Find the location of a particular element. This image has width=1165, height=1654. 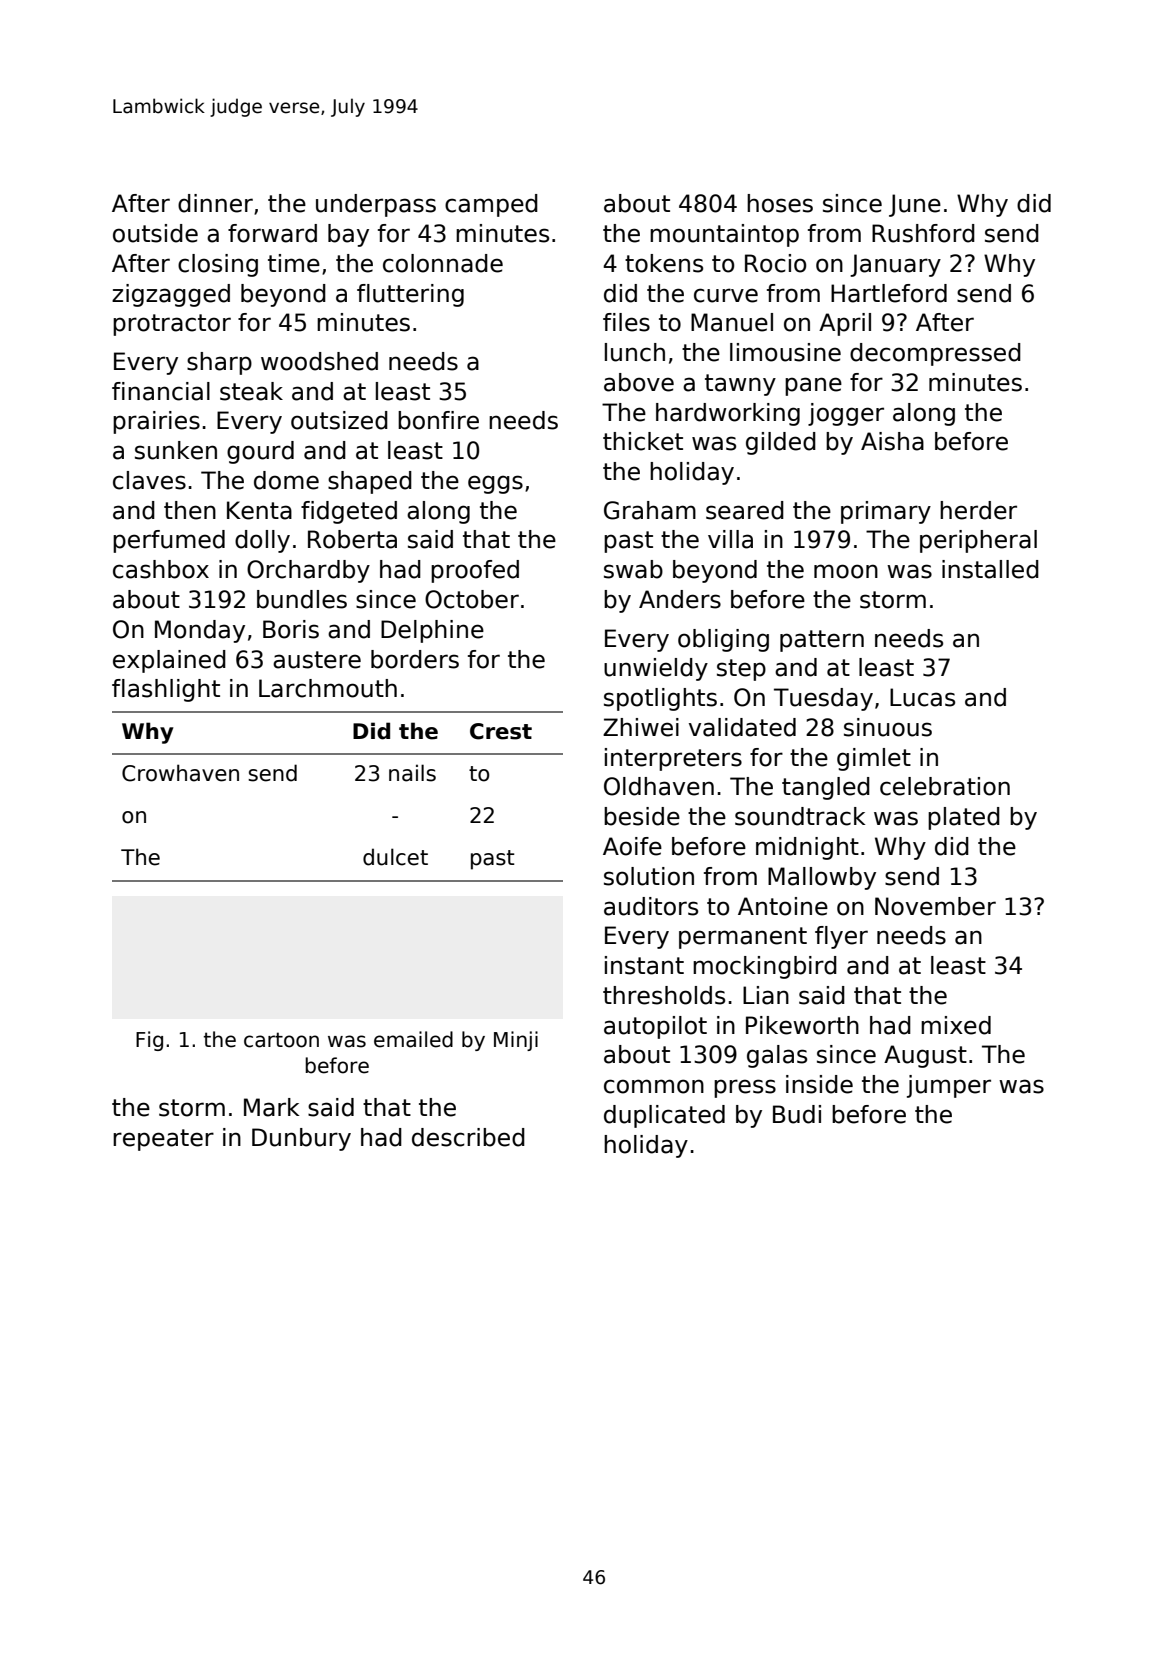

villa is located at coordinates (730, 539).
